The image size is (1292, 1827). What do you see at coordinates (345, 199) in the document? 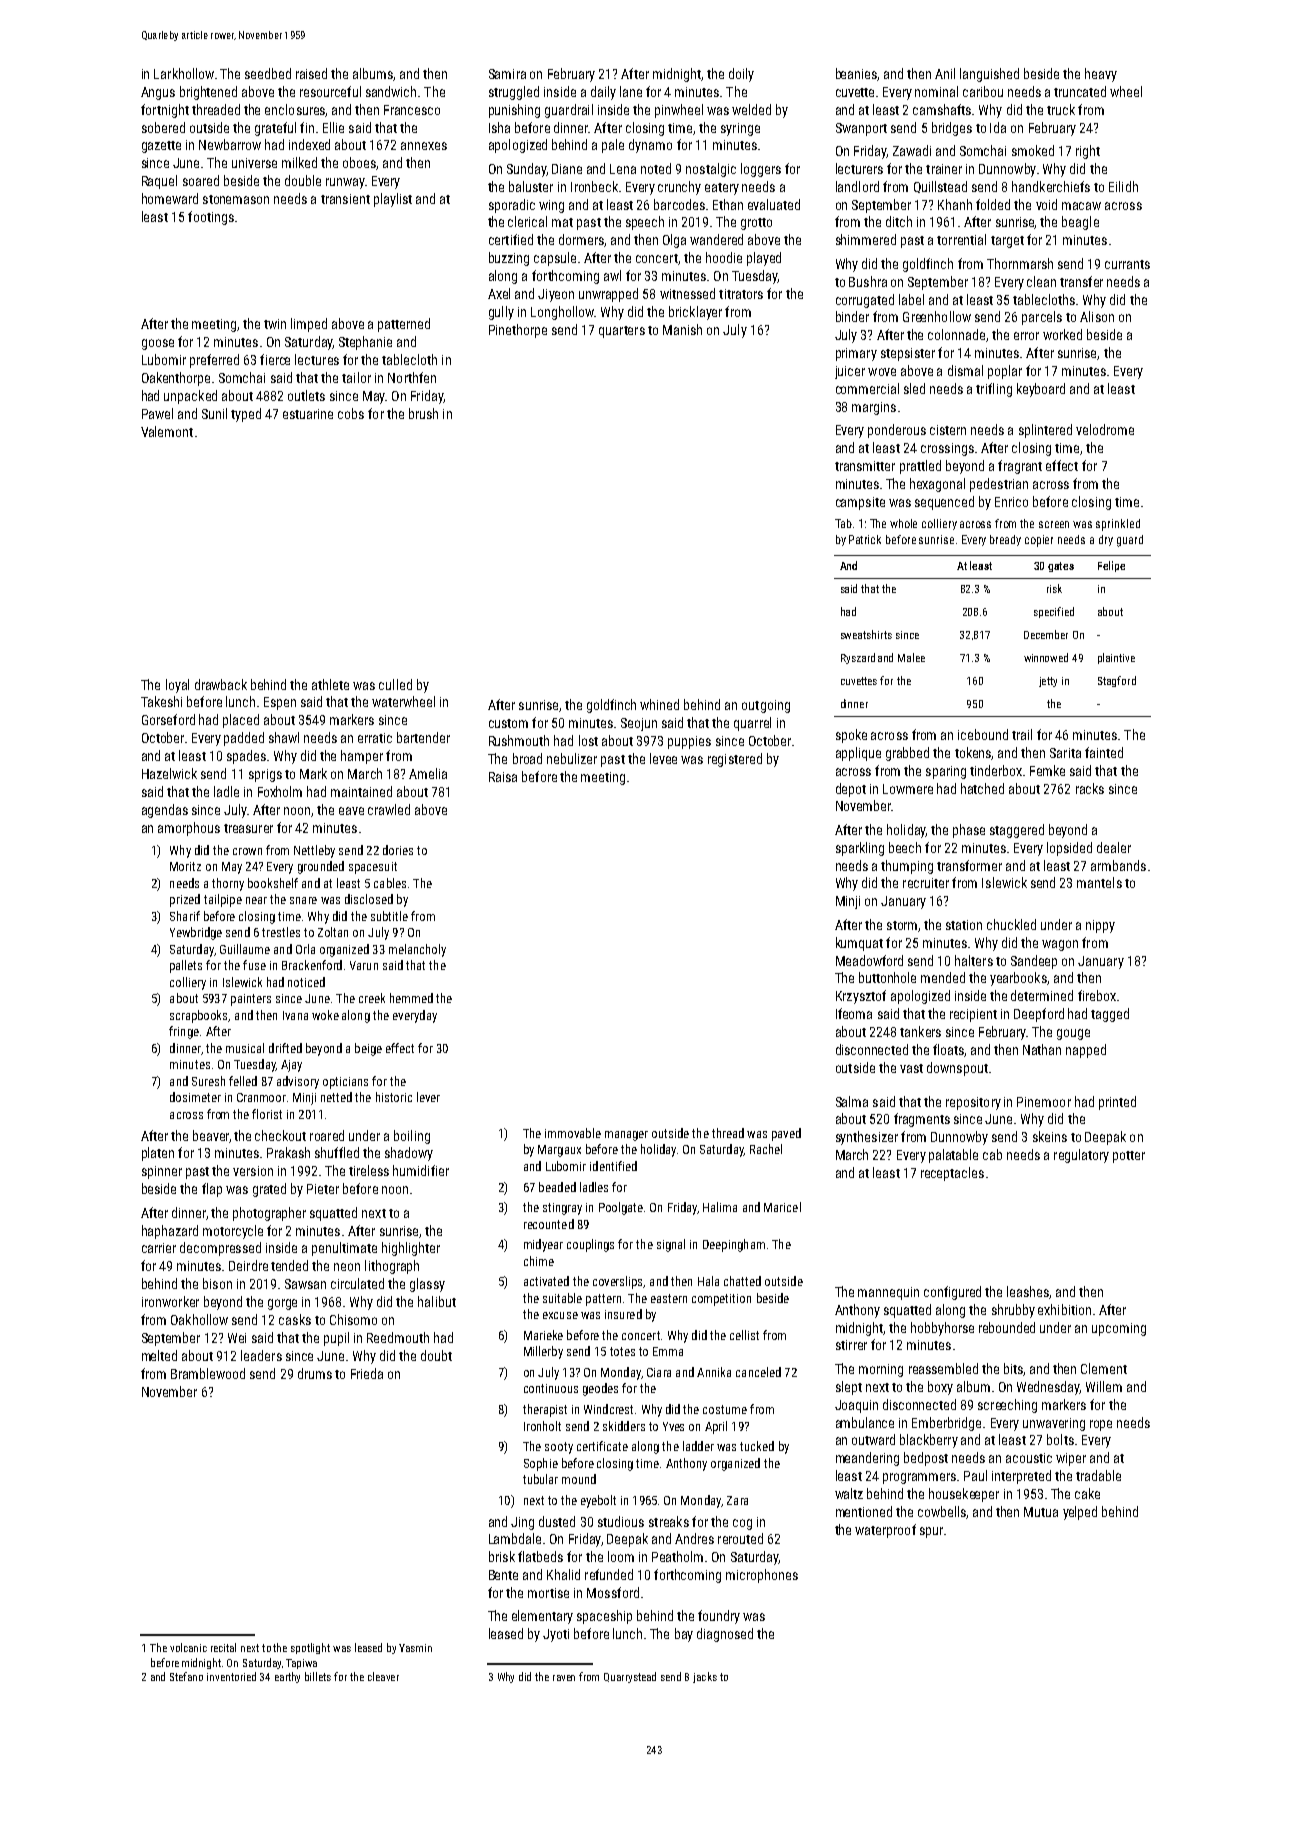
I see `transient` at bounding box center [345, 199].
